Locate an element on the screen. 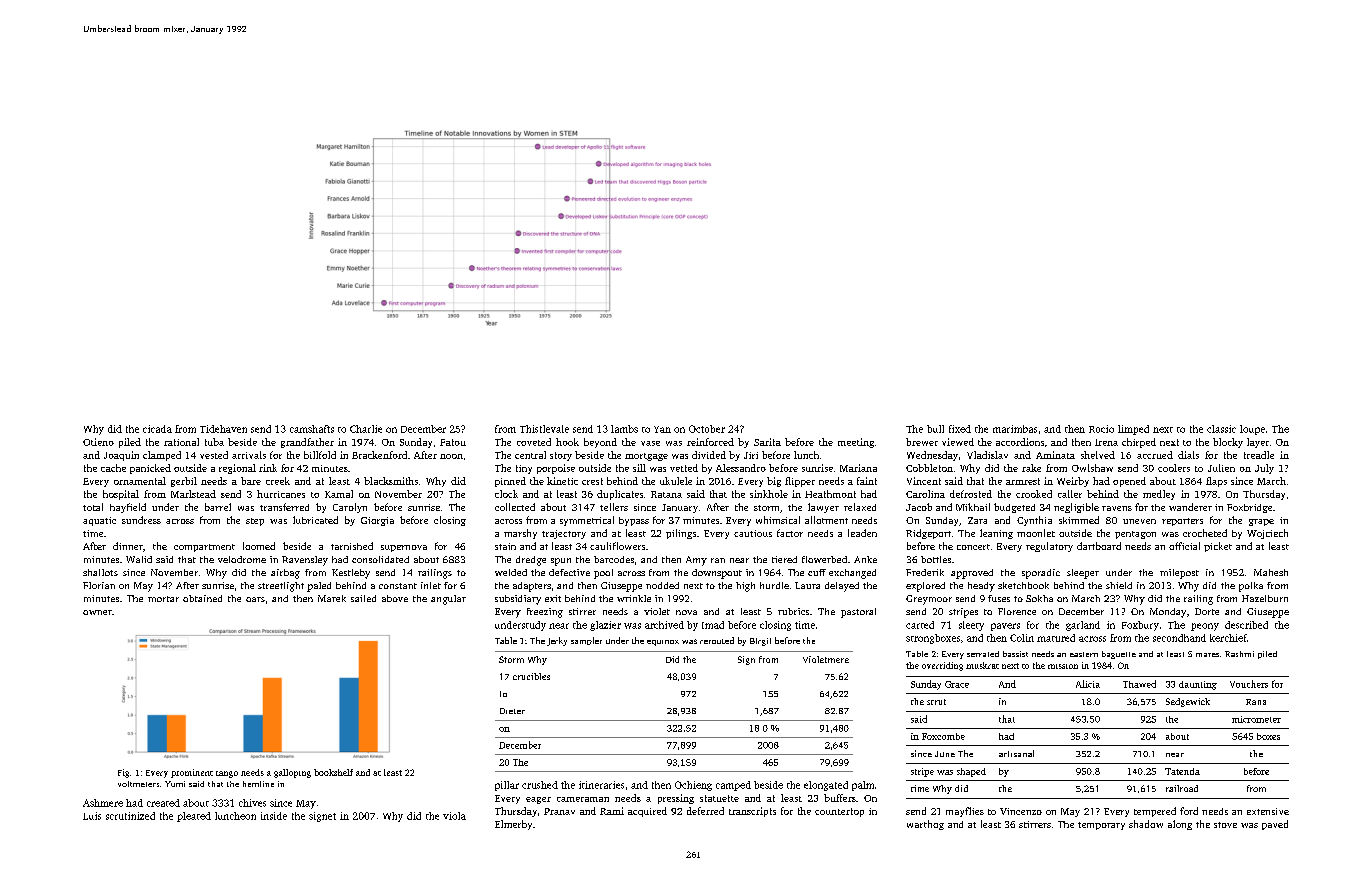 The image size is (1372, 887). Walid is located at coordinates (139, 559).
